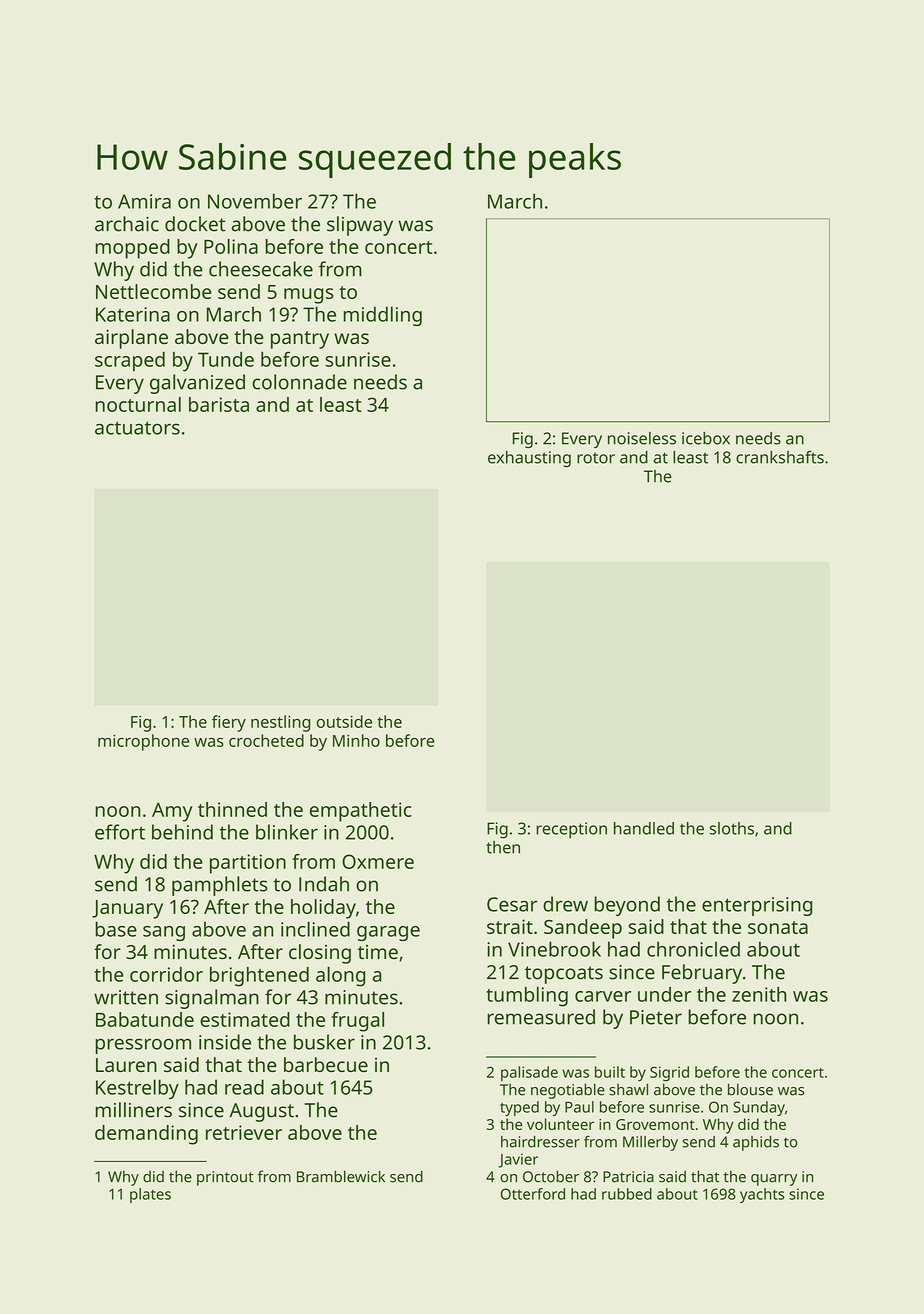 This screenshot has height=1314, width=924. What do you see at coordinates (378, 861) in the screenshot?
I see `Oxmere` at bounding box center [378, 861].
